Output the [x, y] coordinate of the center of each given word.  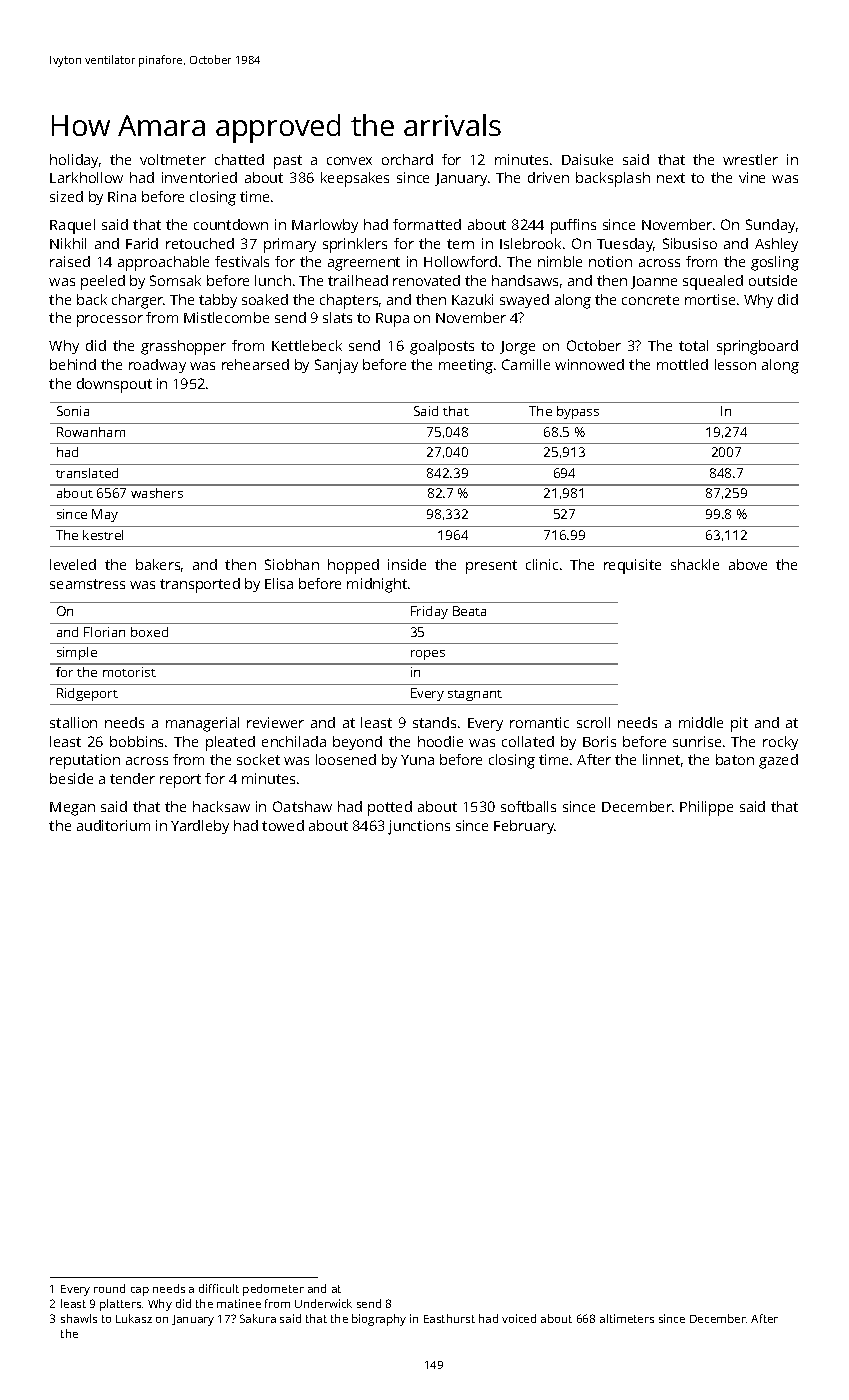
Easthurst [449, 1318]
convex [349, 161]
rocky [780, 743]
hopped [353, 566]
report [180, 781]
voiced [519, 1318]
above [748, 564]
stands [434, 722]
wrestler [750, 159]
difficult [219, 1288]
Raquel [72, 226]
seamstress [87, 584]
